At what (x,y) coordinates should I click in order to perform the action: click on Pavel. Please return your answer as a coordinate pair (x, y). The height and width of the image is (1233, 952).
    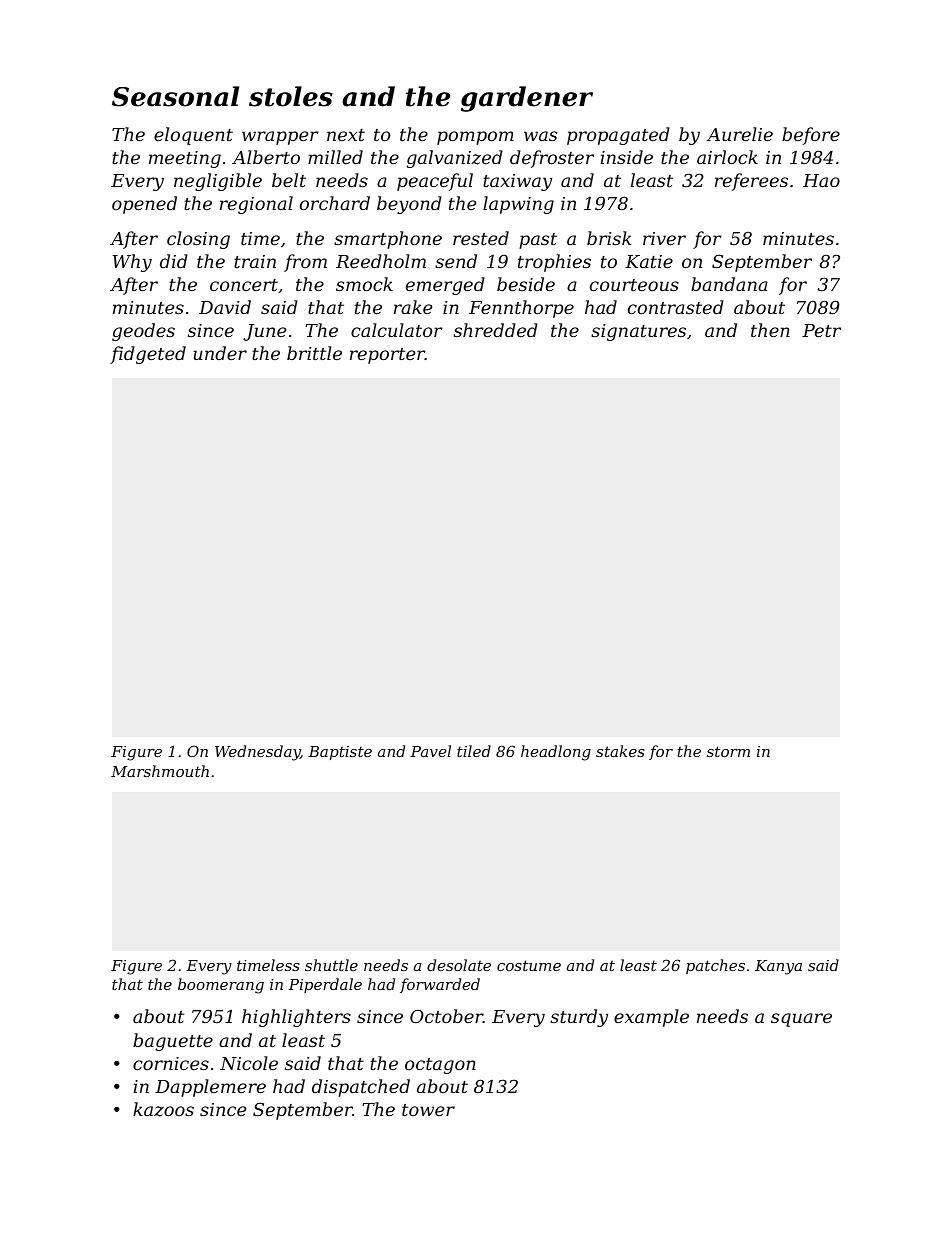
    Looking at the image, I should click on (430, 751).
